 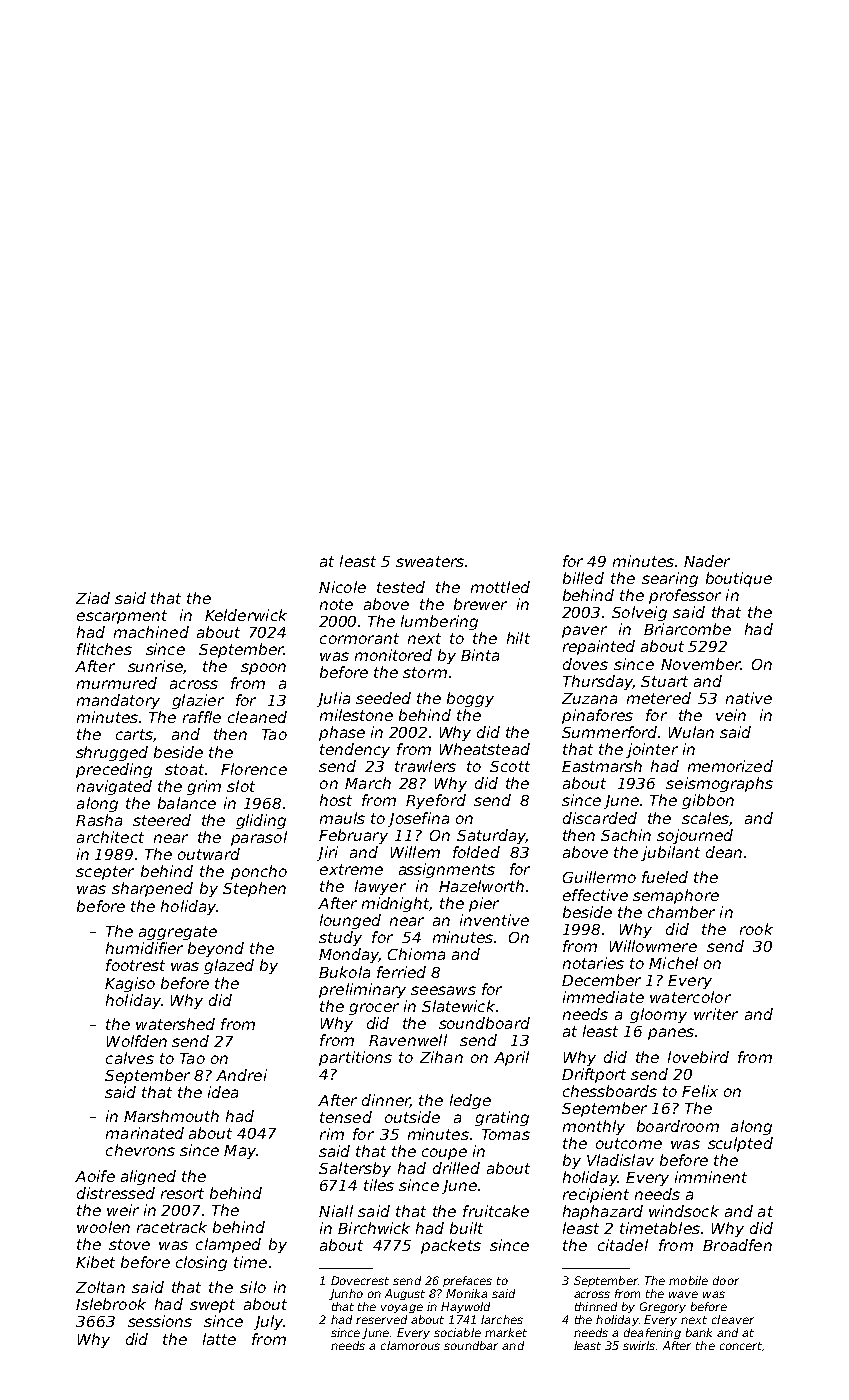 I want to click on sweaters, so click(x=430, y=561).
